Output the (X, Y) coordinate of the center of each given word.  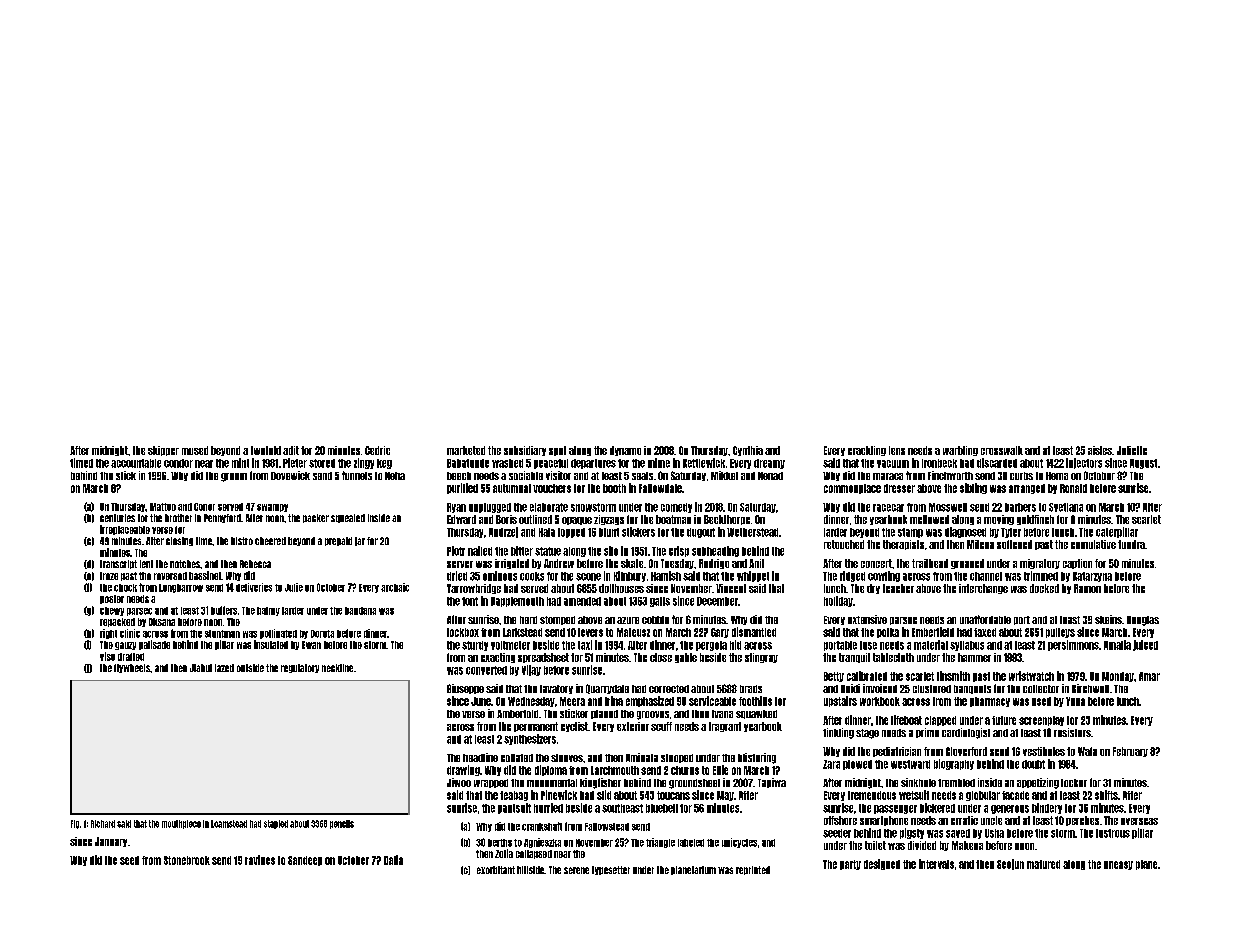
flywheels (132, 668)
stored (322, 463)
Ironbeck (939, 463)
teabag (514, 796)
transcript (118, 564)
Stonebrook (187, 860)
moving (999, 520)
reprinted (753, 870)
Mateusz (633, 632)
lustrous (1113, 833)
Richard (103, 824)
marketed (466, 450)
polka (888, 633)
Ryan (456, 508)
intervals (936, 864)
